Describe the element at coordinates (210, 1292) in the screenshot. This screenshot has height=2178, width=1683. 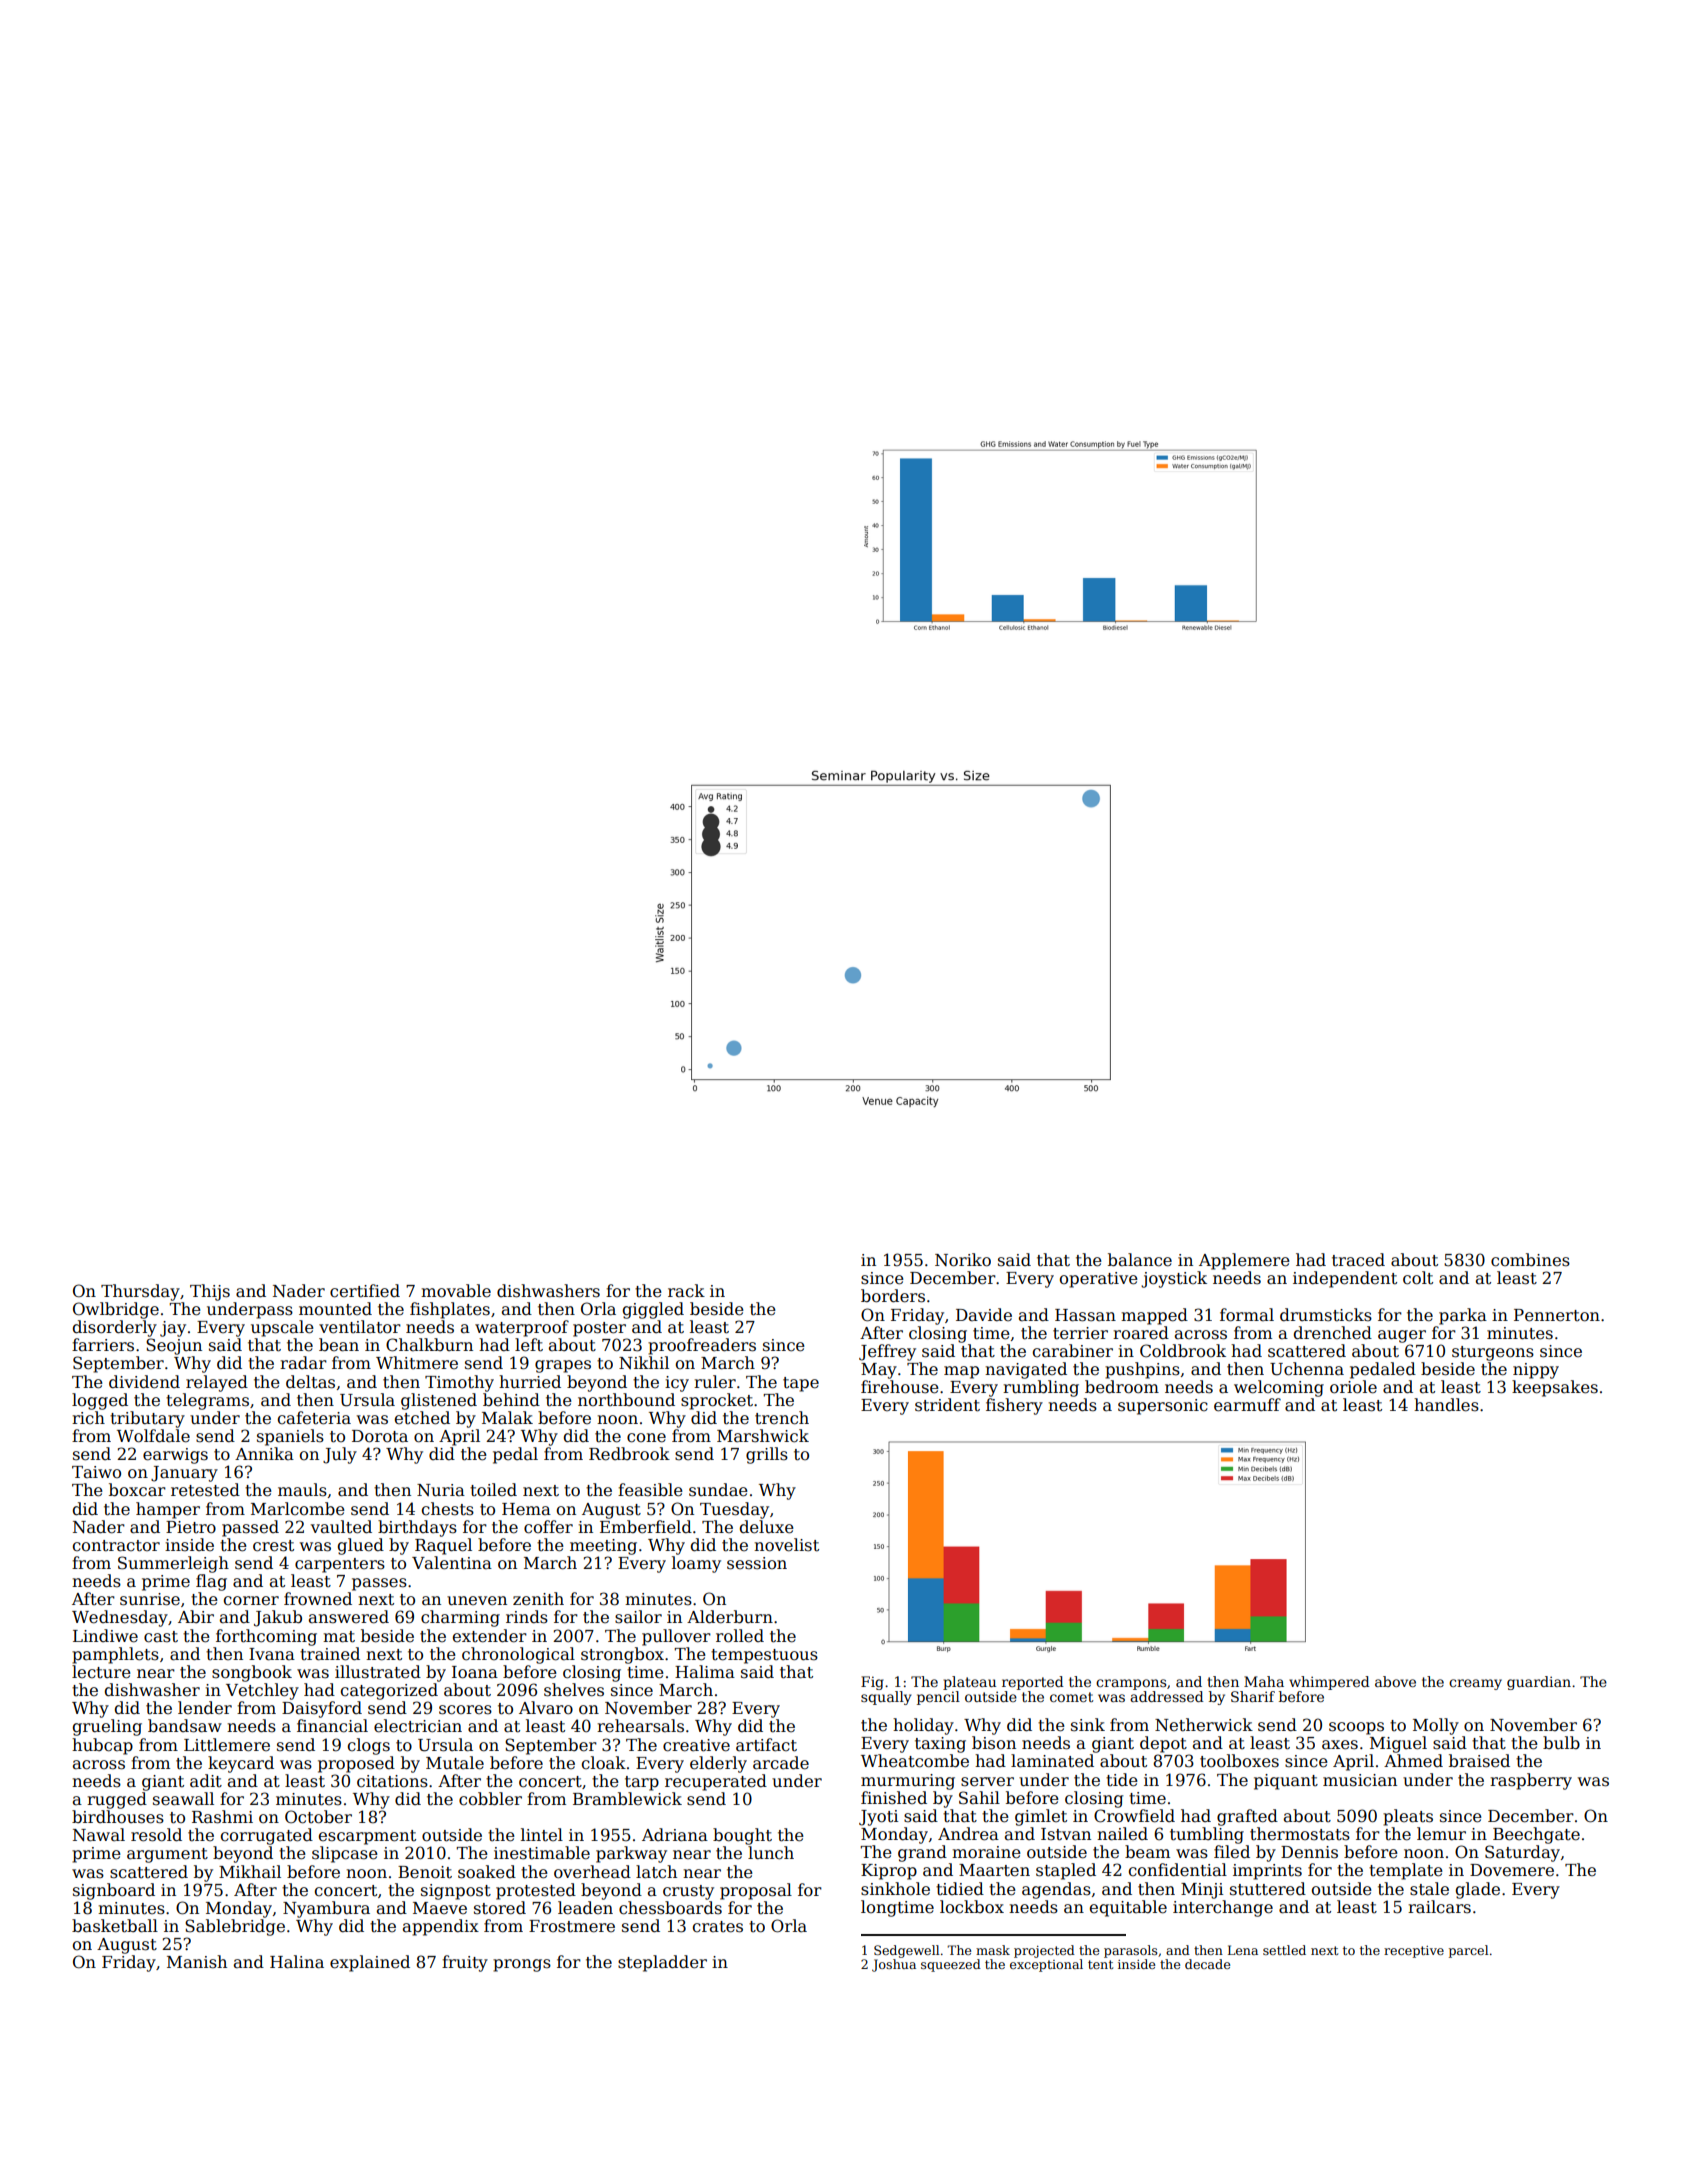
I see `Thijs` at that location.
